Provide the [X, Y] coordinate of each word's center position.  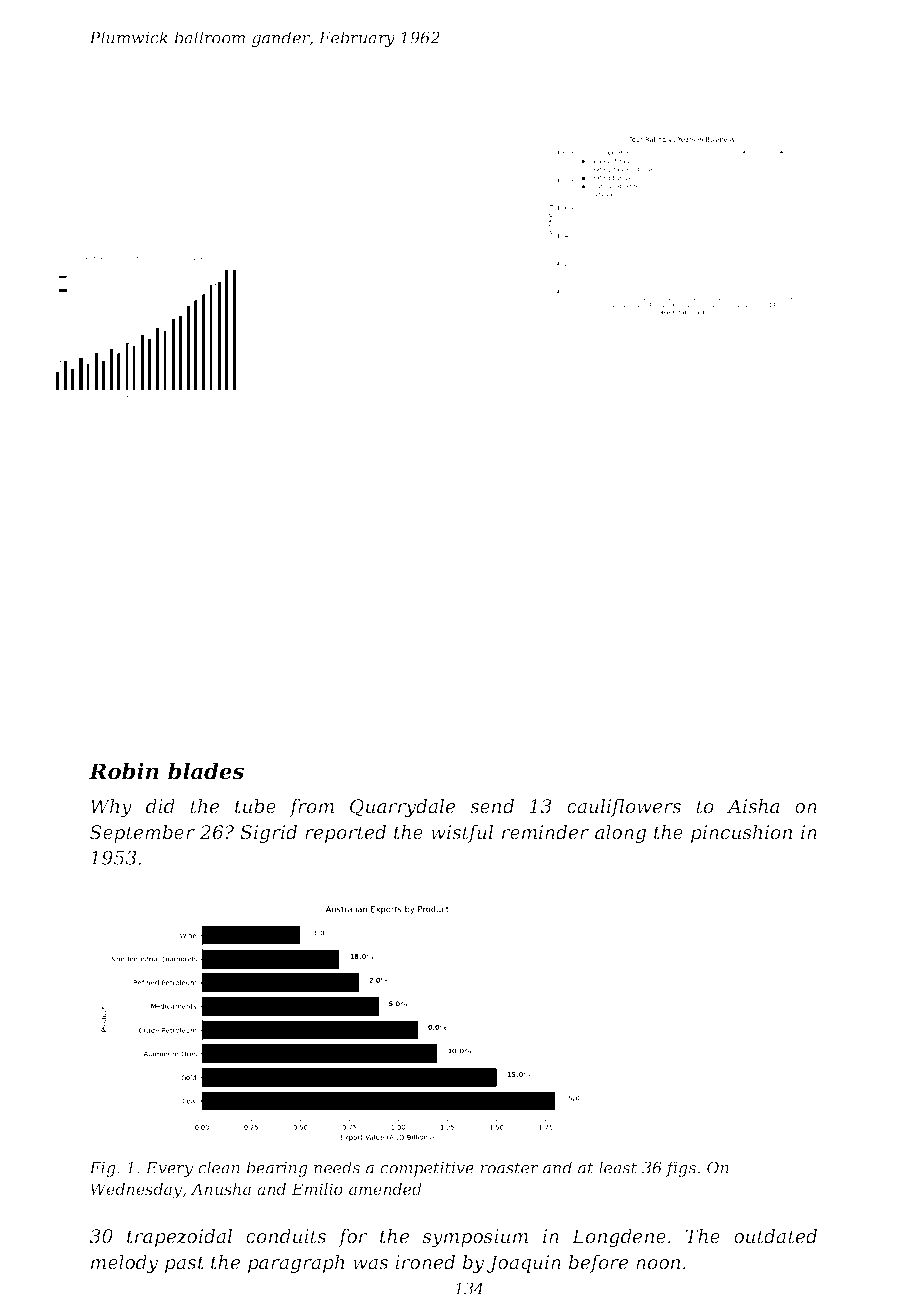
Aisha [753, 806]
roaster [509, 1168]
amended [385, 1189]
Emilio [317, 1189]
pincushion [741, 834]
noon [658, 1264]
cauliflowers [624, 808]
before [598, 1264]
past [185, 1264]
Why [111, 808]
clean [219, 1167]
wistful [462, 834]
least [618, 1167]
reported [345, 834]
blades [206, 771]
